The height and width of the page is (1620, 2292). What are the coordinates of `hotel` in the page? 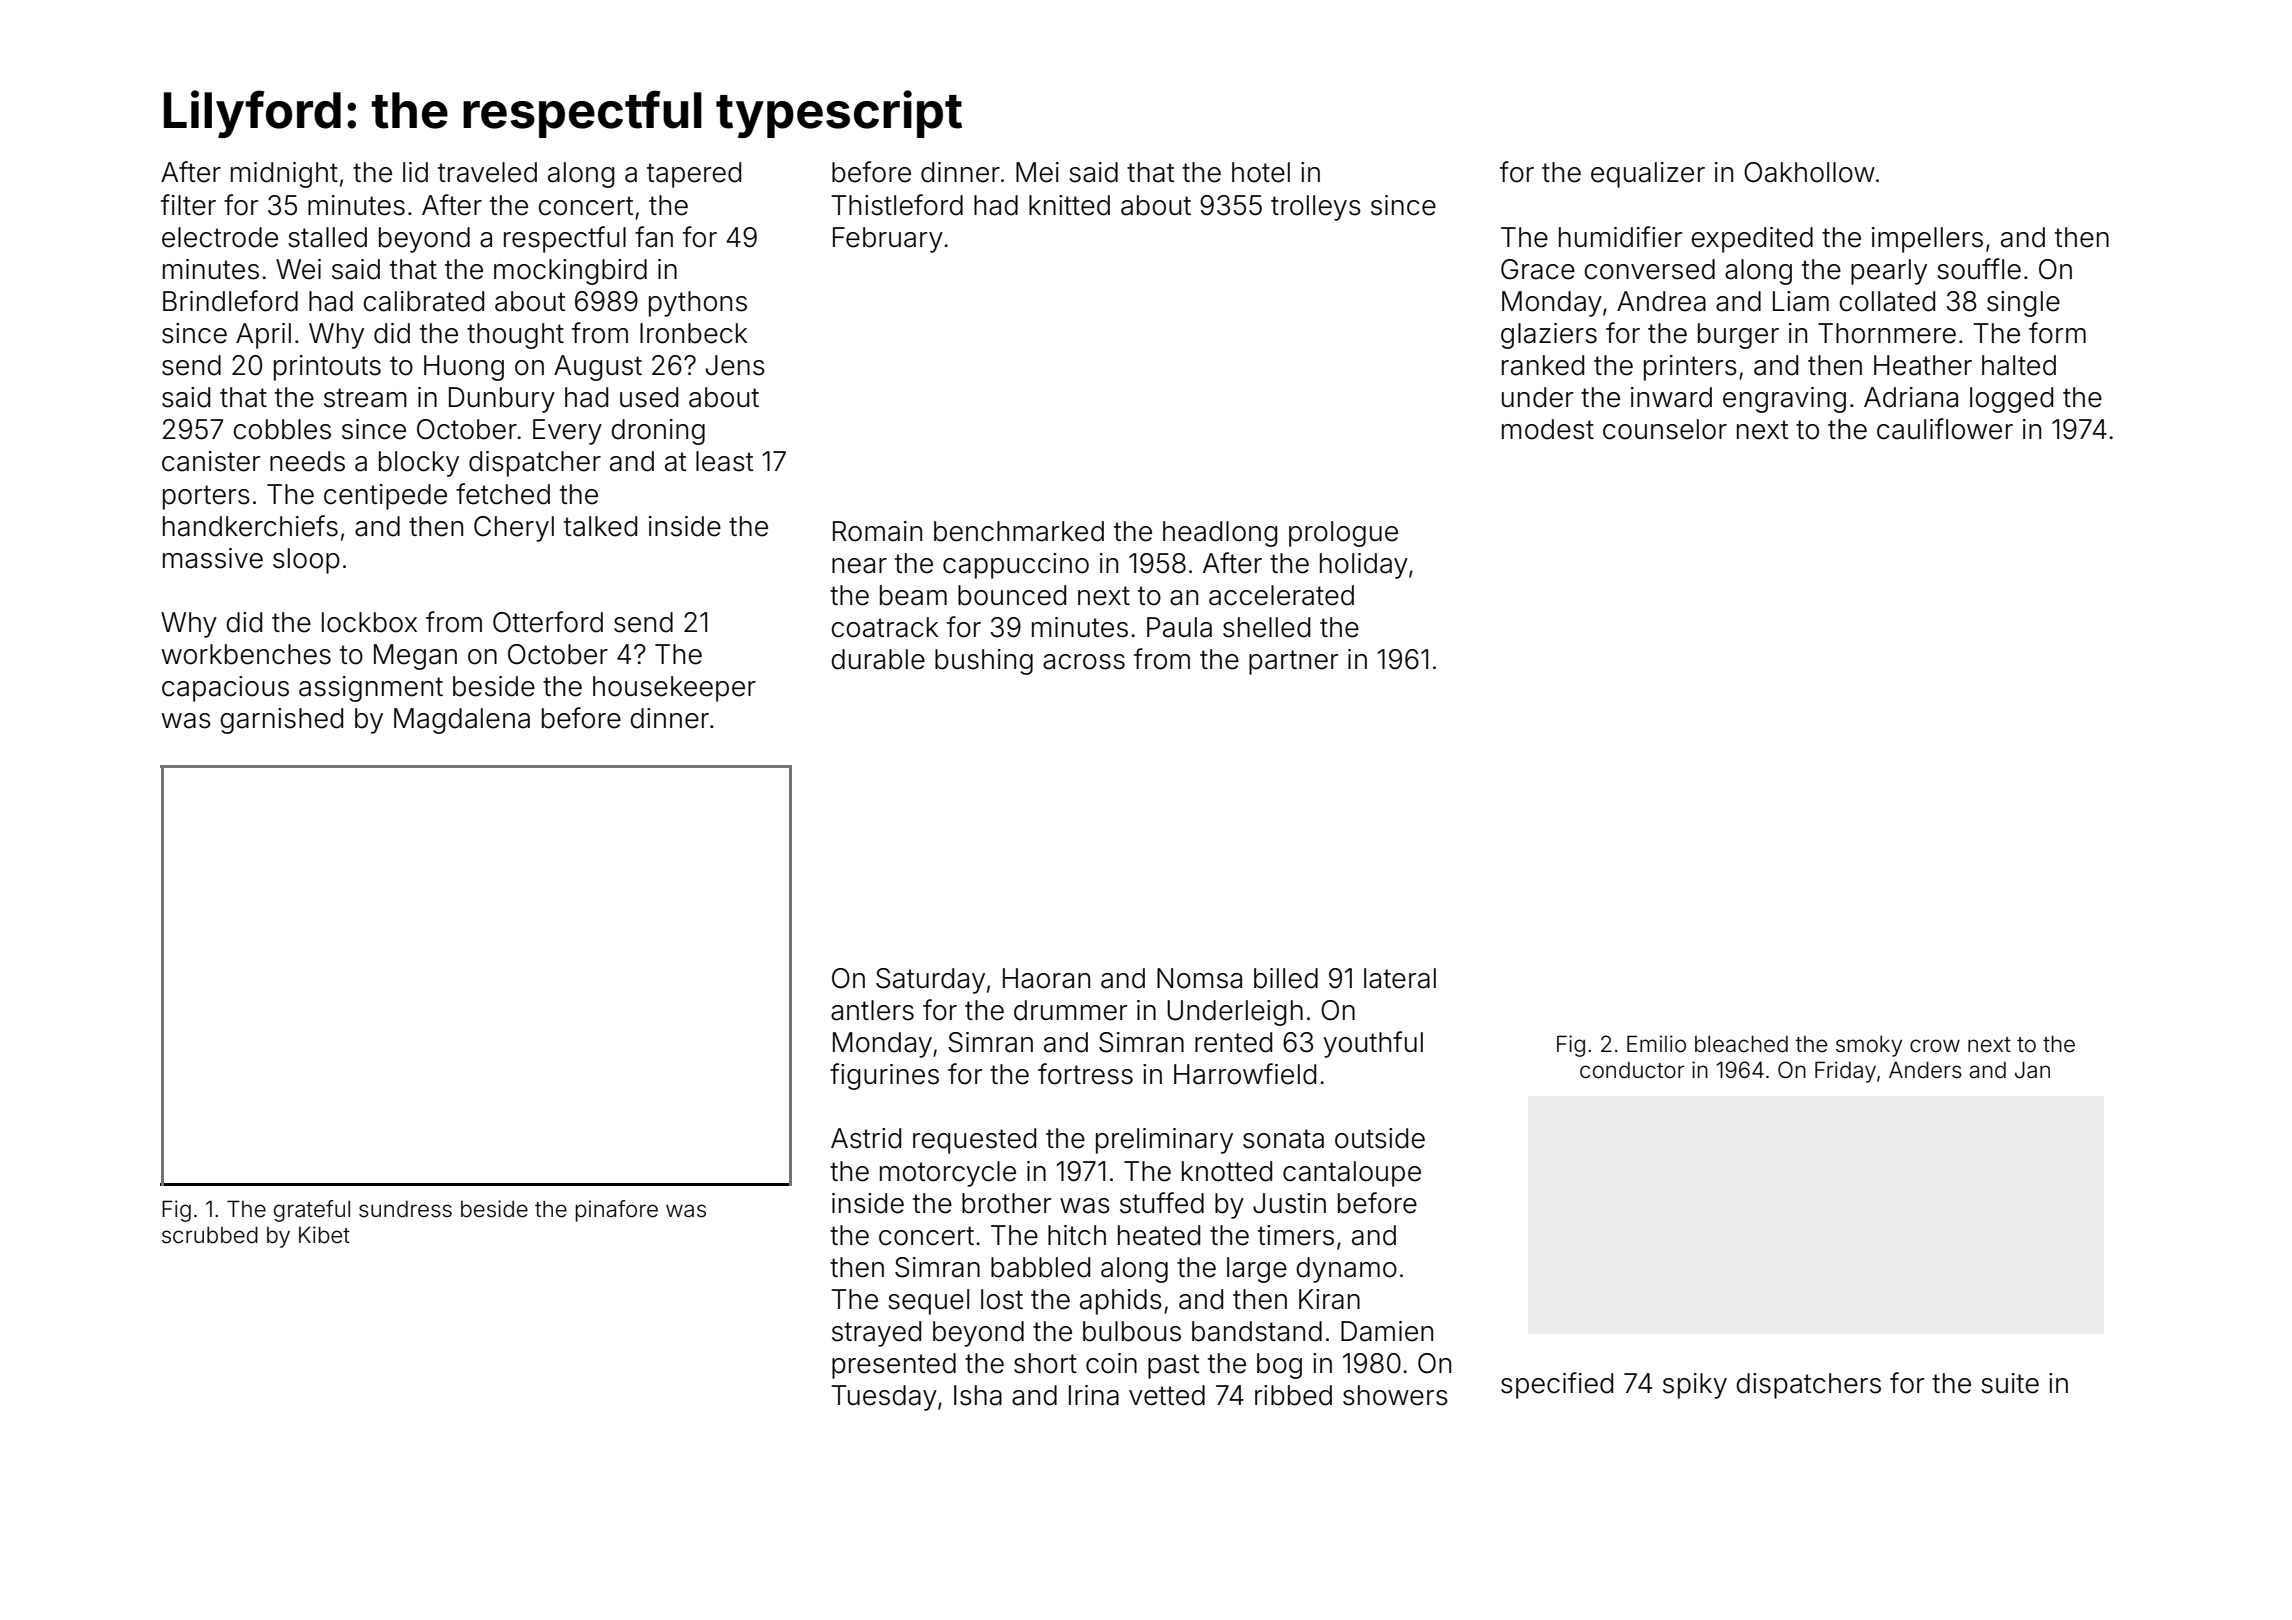 It's located at (1261, 172).
